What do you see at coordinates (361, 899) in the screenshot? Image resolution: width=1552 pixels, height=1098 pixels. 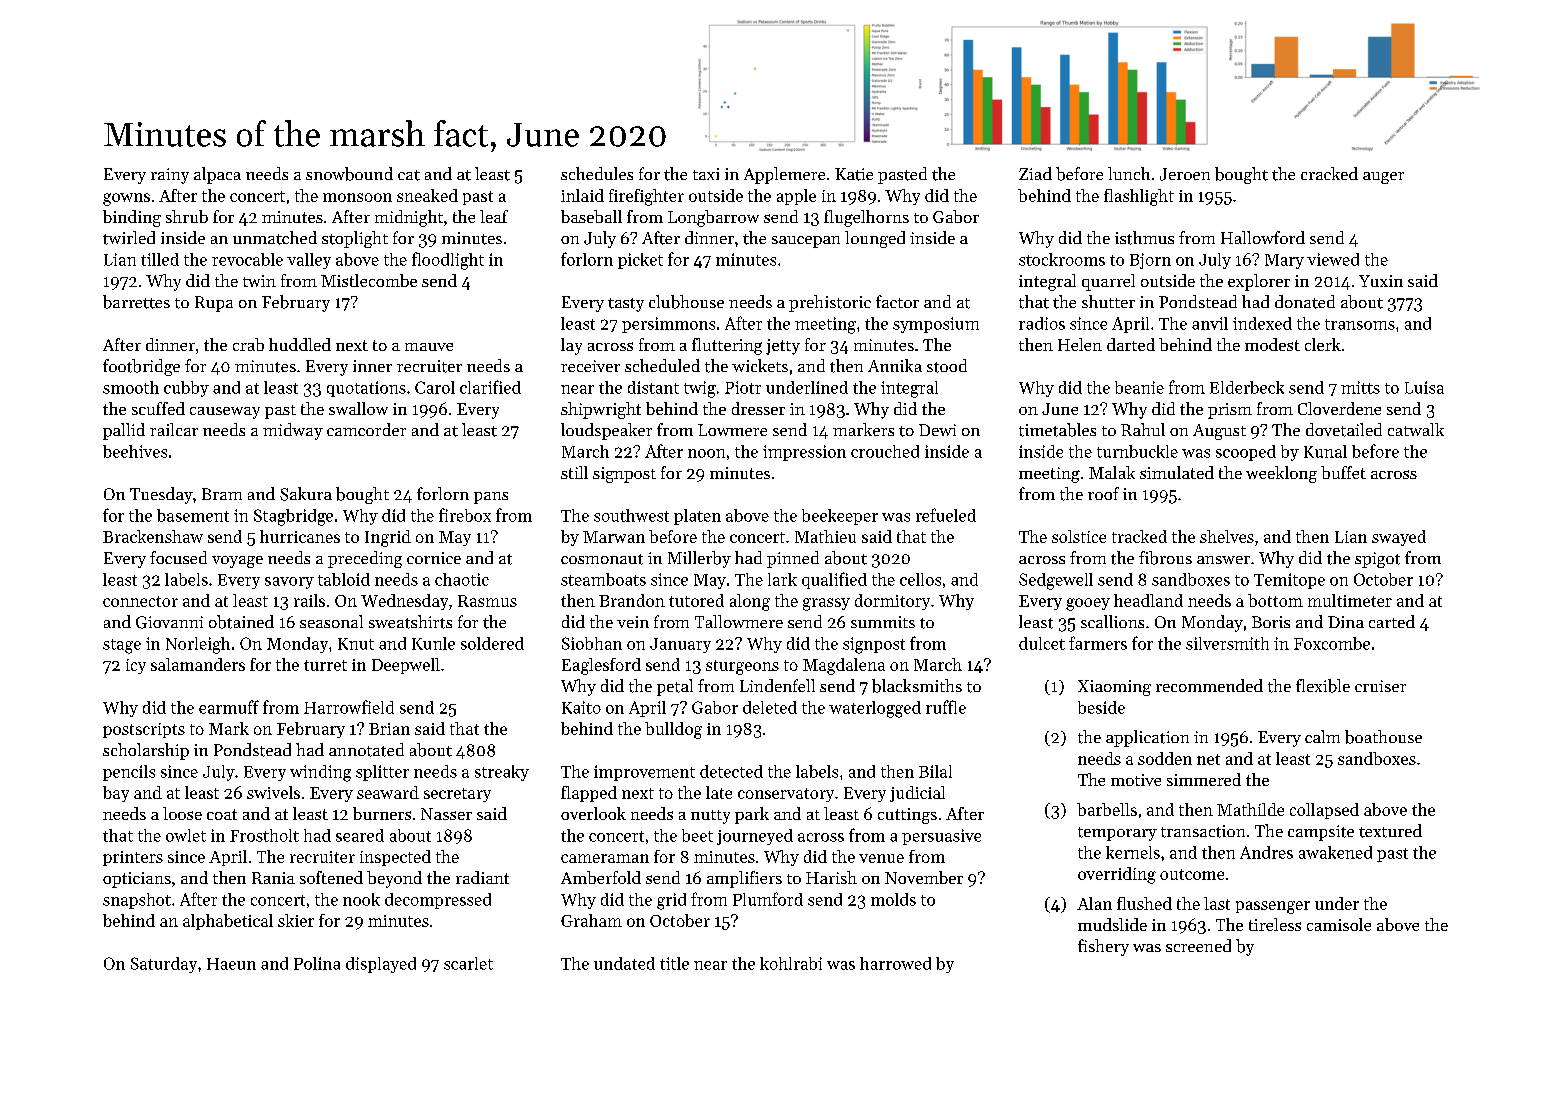 I see `nook` at bounding box center [361, 899].
